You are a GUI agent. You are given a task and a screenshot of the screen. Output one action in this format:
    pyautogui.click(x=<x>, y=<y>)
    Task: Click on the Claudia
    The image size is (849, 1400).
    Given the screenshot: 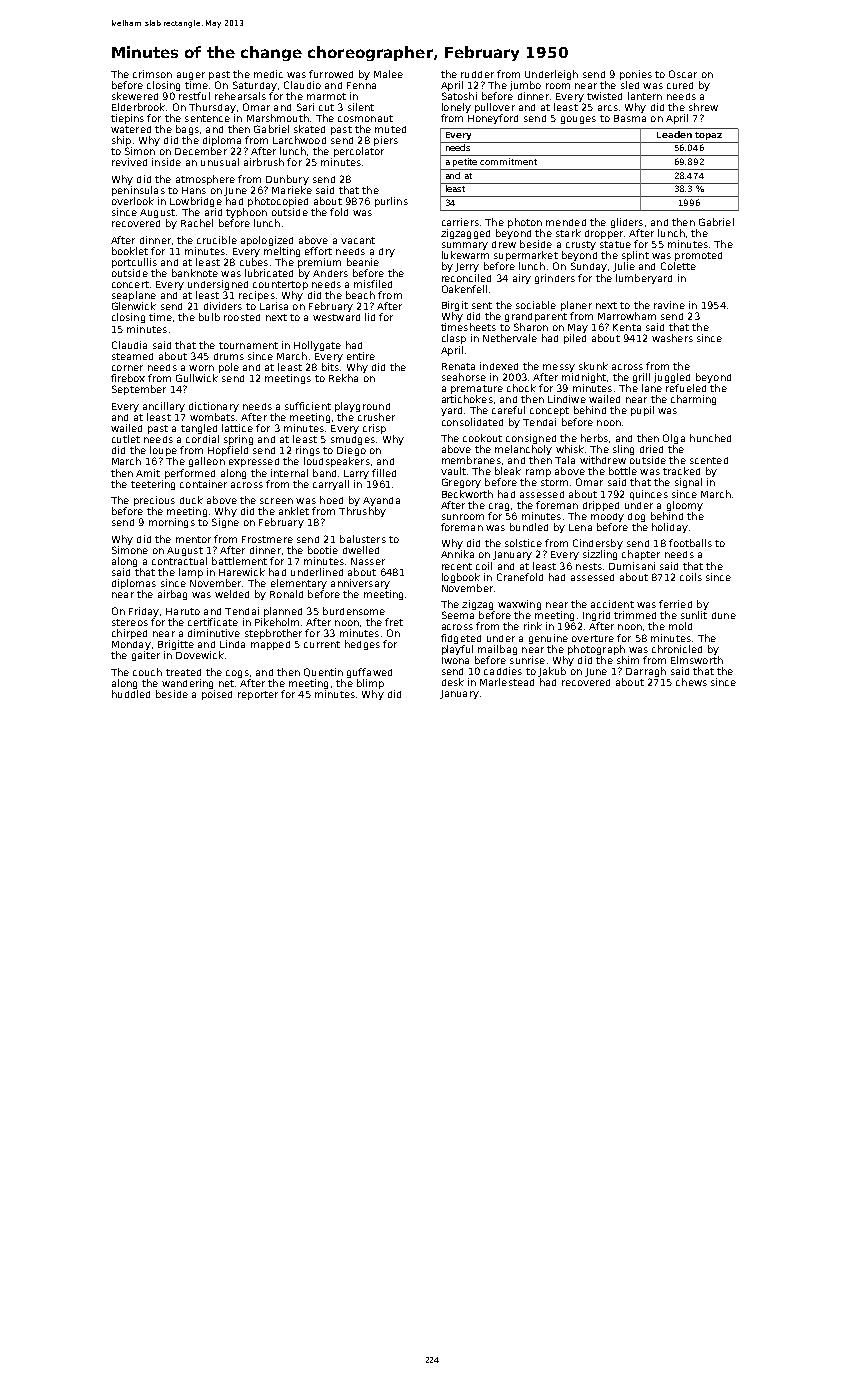 What is the action you would take?
    pyautogui.click(x=129, y=345)
